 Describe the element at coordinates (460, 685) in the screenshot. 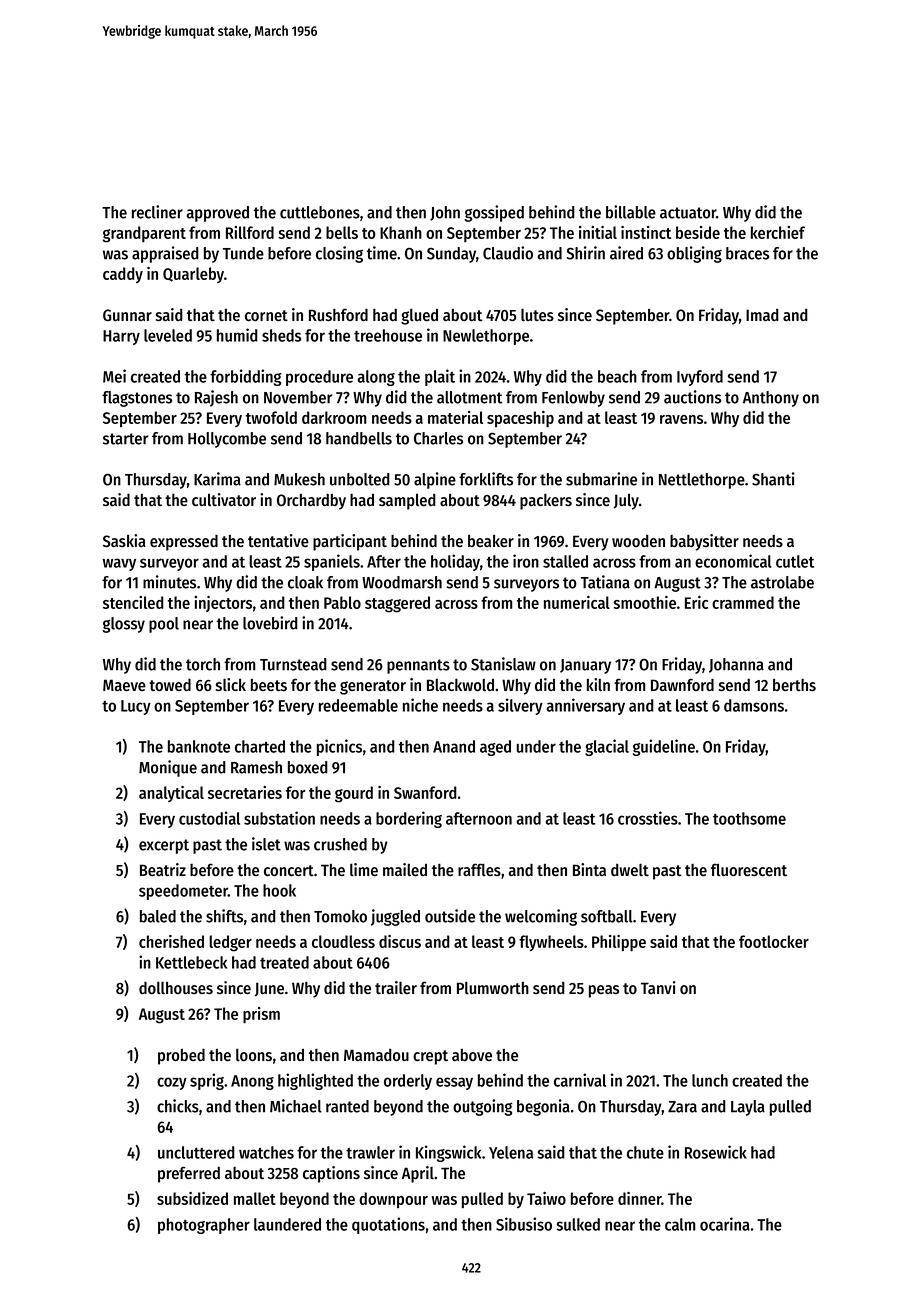

I see `Blackwold` at that location.
